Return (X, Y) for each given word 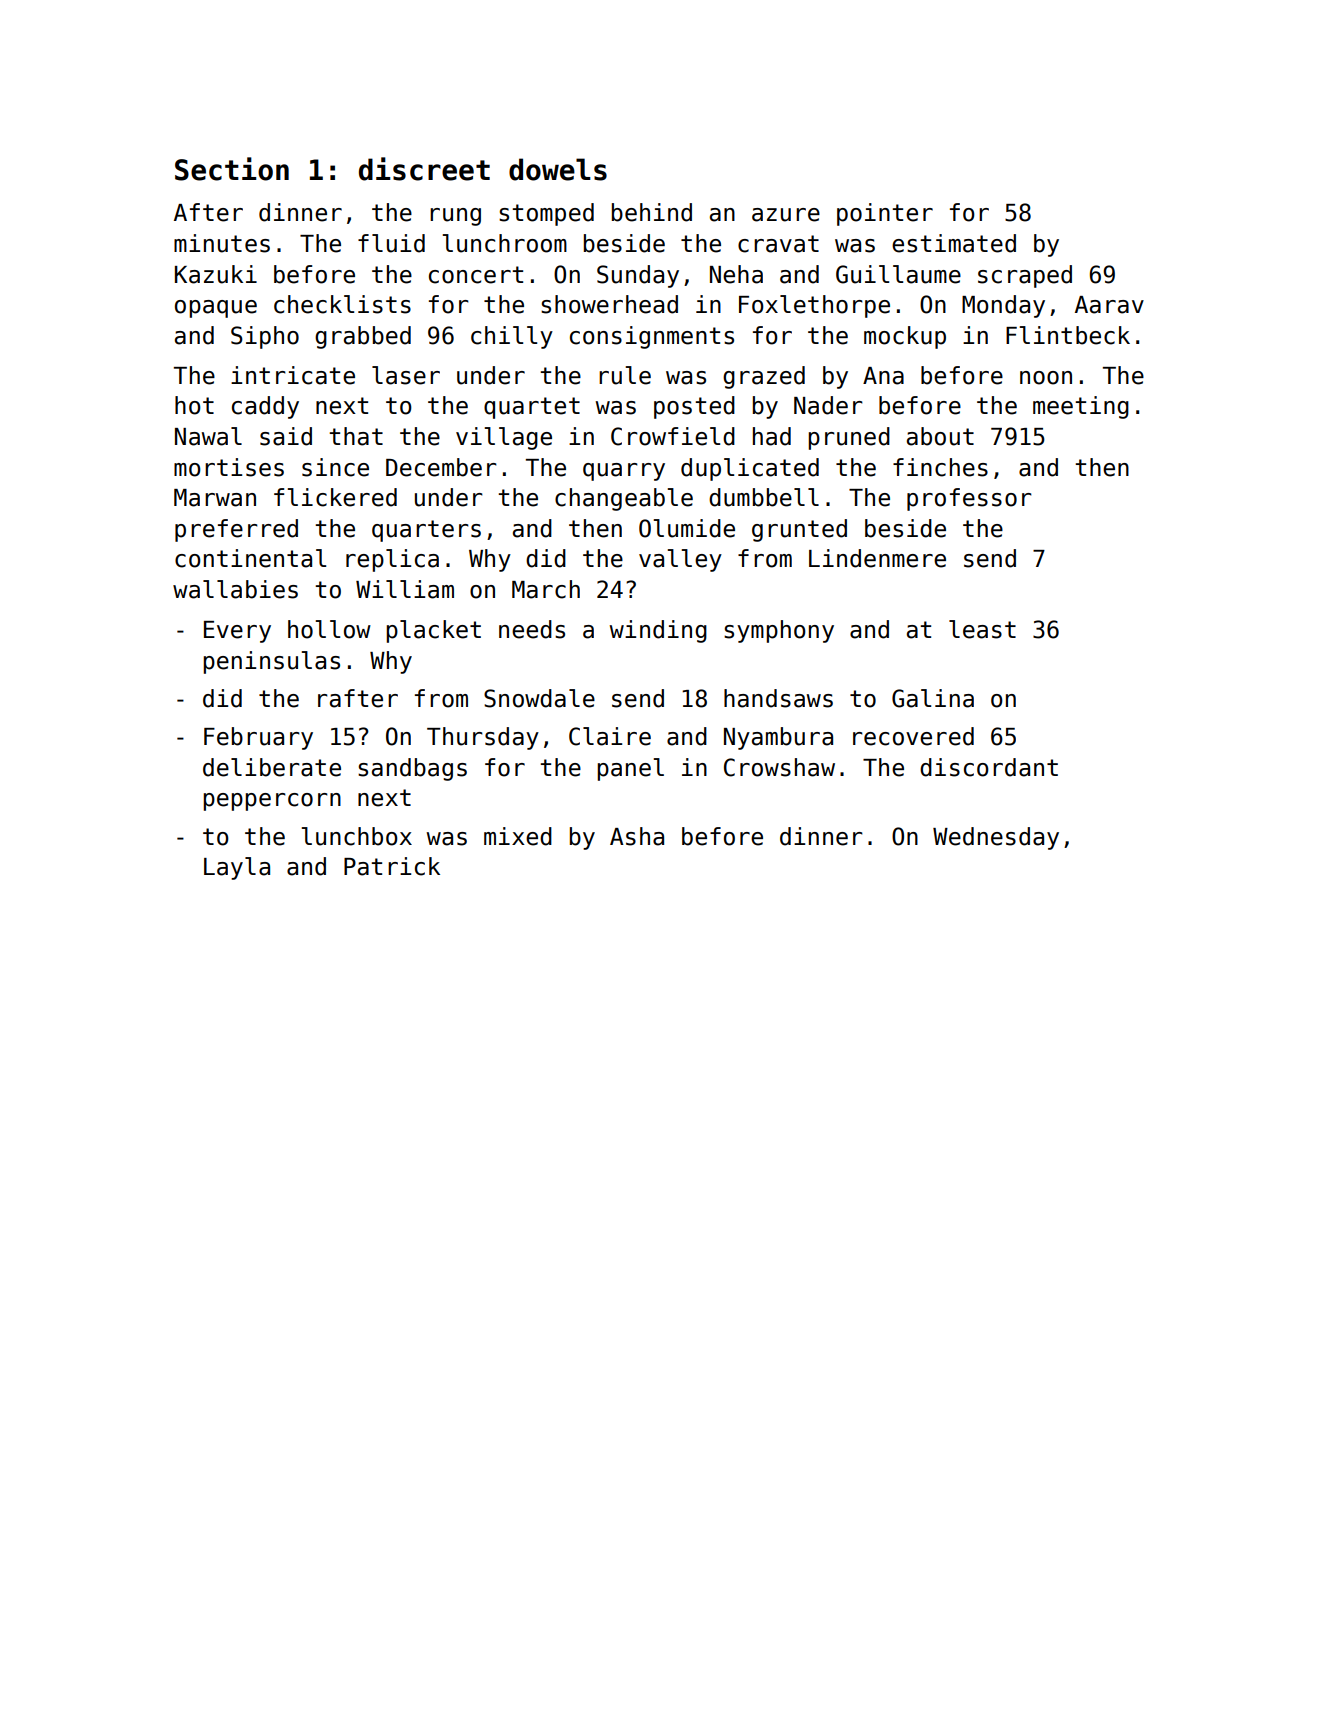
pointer (885, 214)
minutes (222, 243)
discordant (989, 767)
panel (630, 769)
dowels (558, 169)
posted (694, 407)
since (335, 467)
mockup (905, 337)
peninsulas (271, 662)
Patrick (392, 866)
